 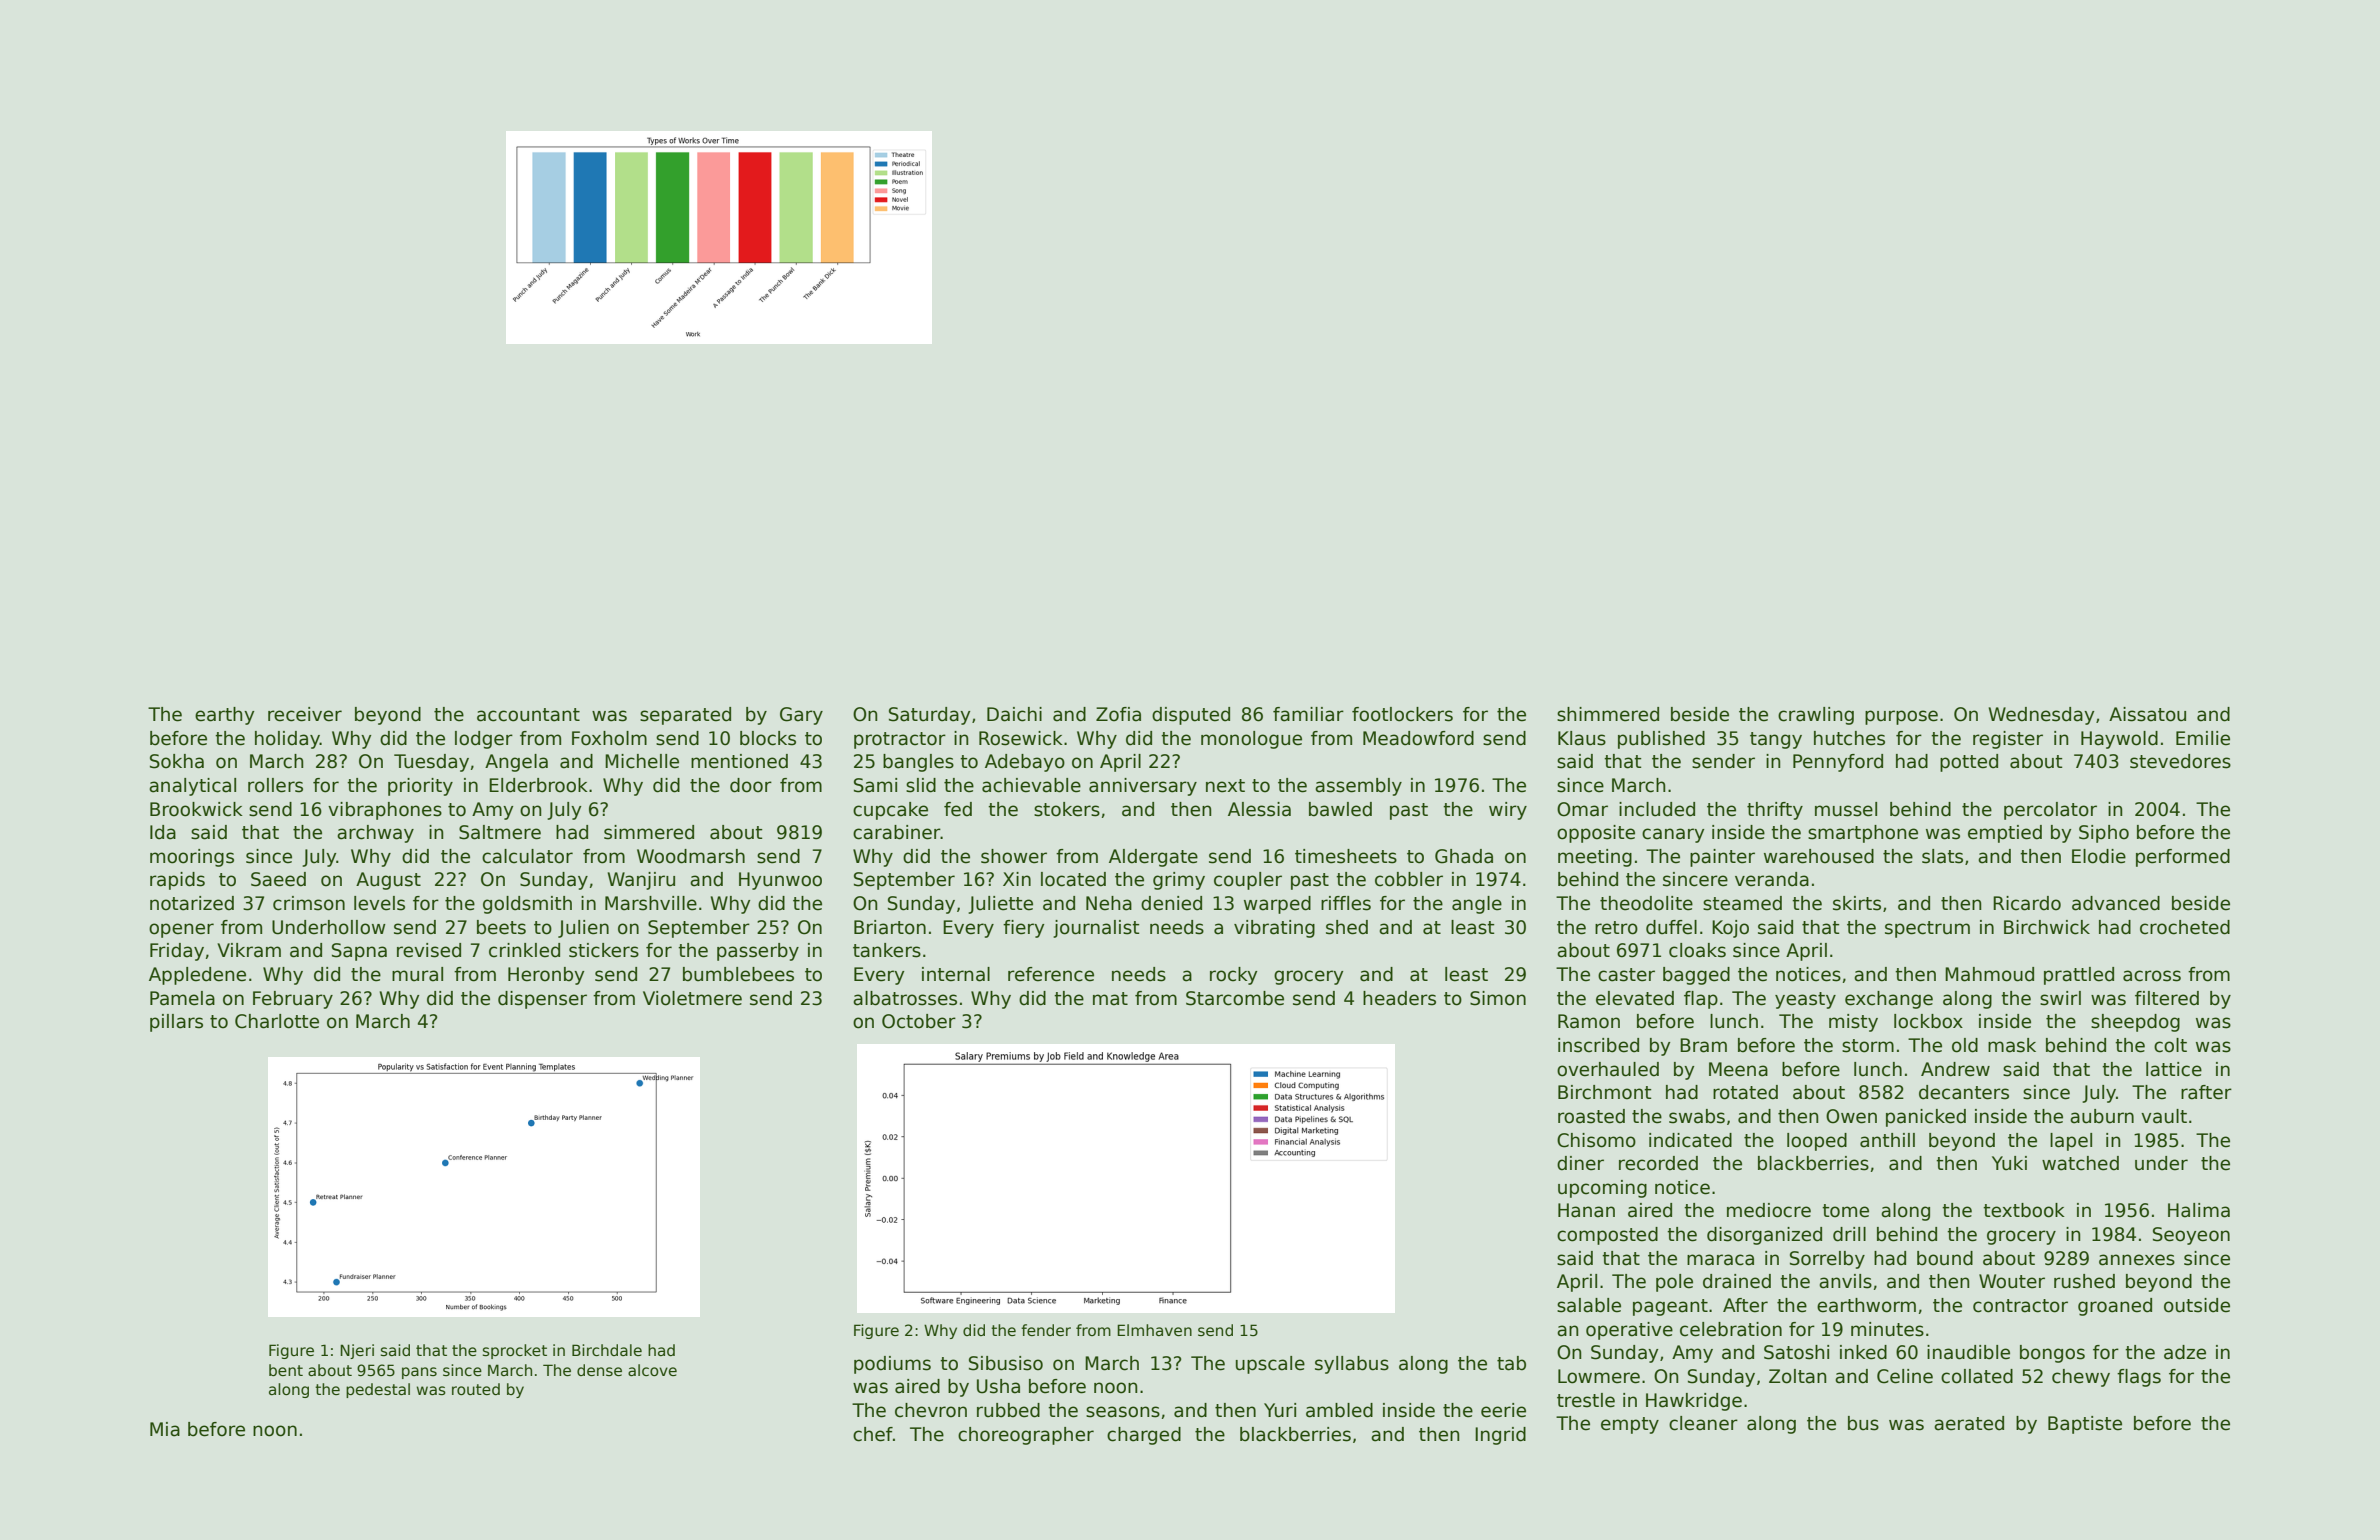 What do you see at coordinates (1586, 1210) in the screenshot?
I see `Hanan` at bounding box center [1586, 1210].
